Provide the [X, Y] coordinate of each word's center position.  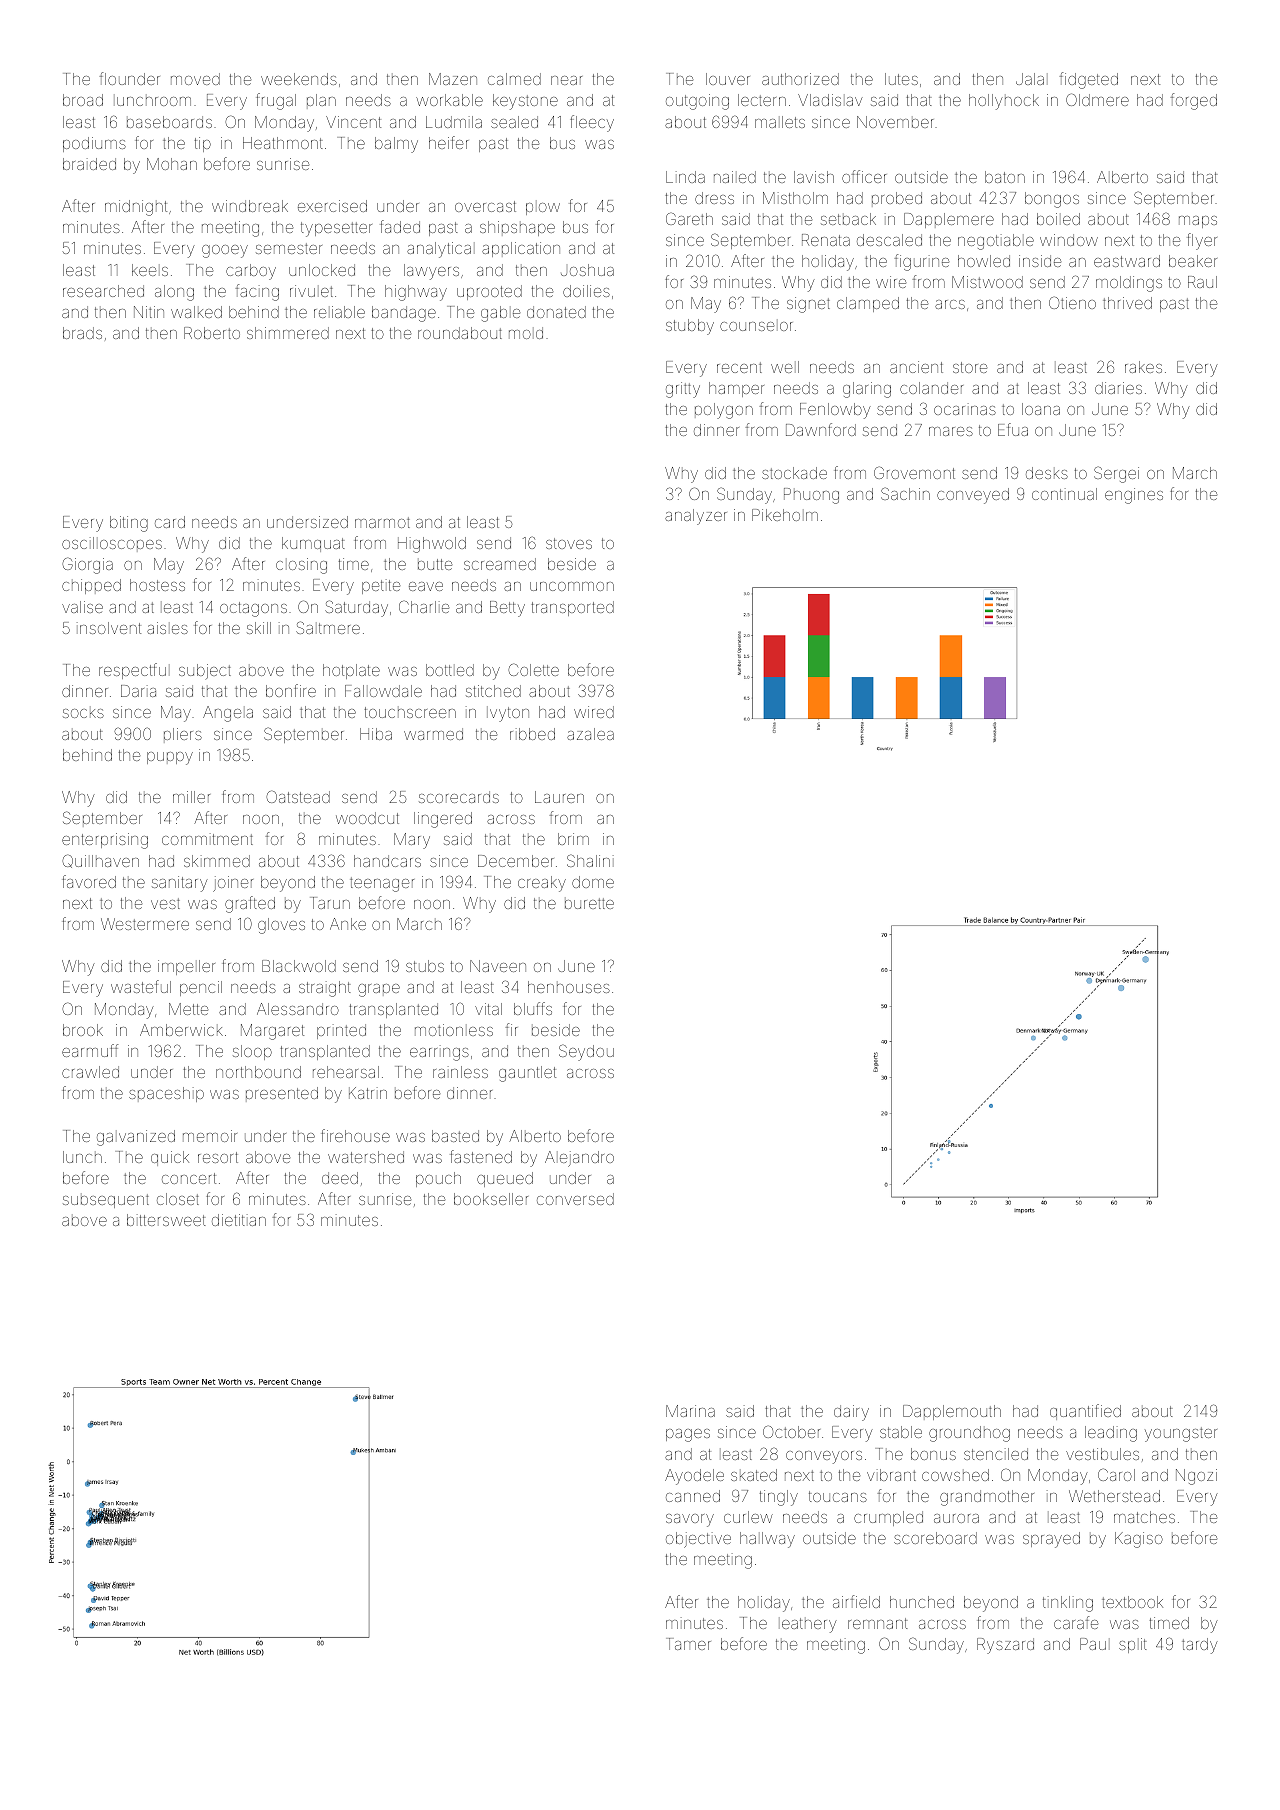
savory [690, 1520]
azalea [590, 734]
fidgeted [1089, 80]
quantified [1085, 1412]
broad [83, 100]
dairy [851, 1413]
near [566, 80]
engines [1134, 496]
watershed [366, 1157]
